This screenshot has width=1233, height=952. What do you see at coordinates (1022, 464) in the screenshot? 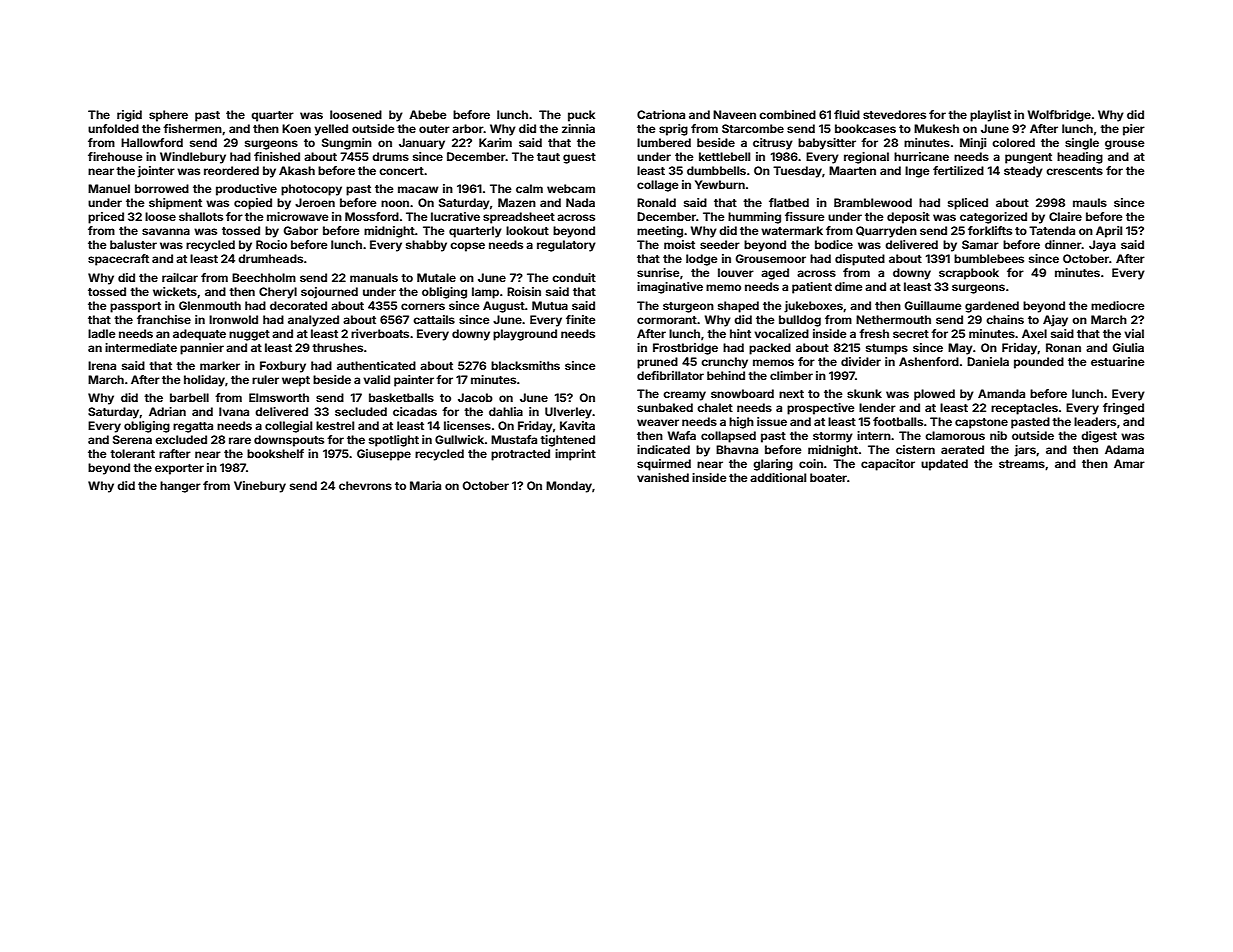
I see `streams` at bounding box center [1022, 464].
